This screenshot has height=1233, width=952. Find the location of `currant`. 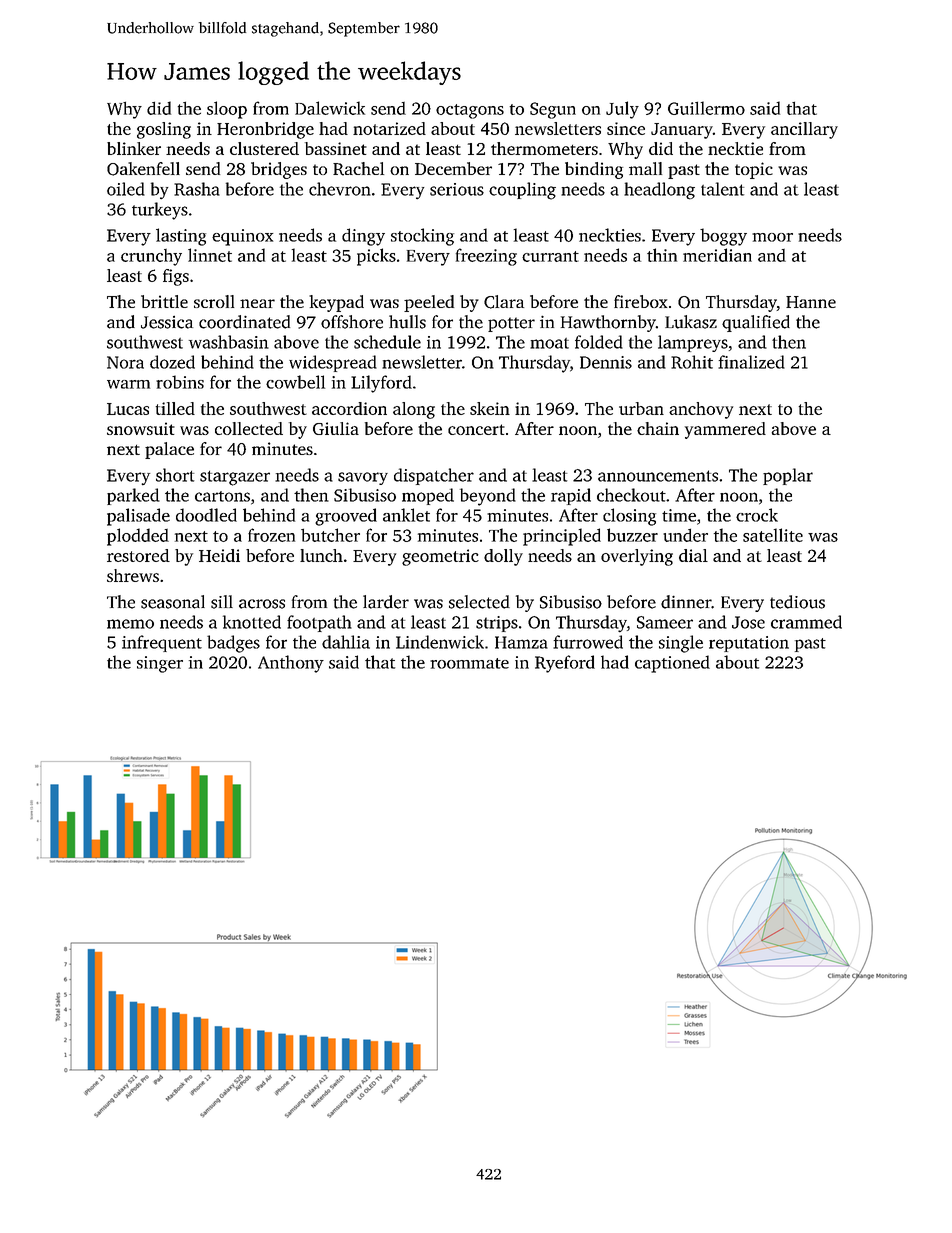

currant is located at coordinates (550, 256).
